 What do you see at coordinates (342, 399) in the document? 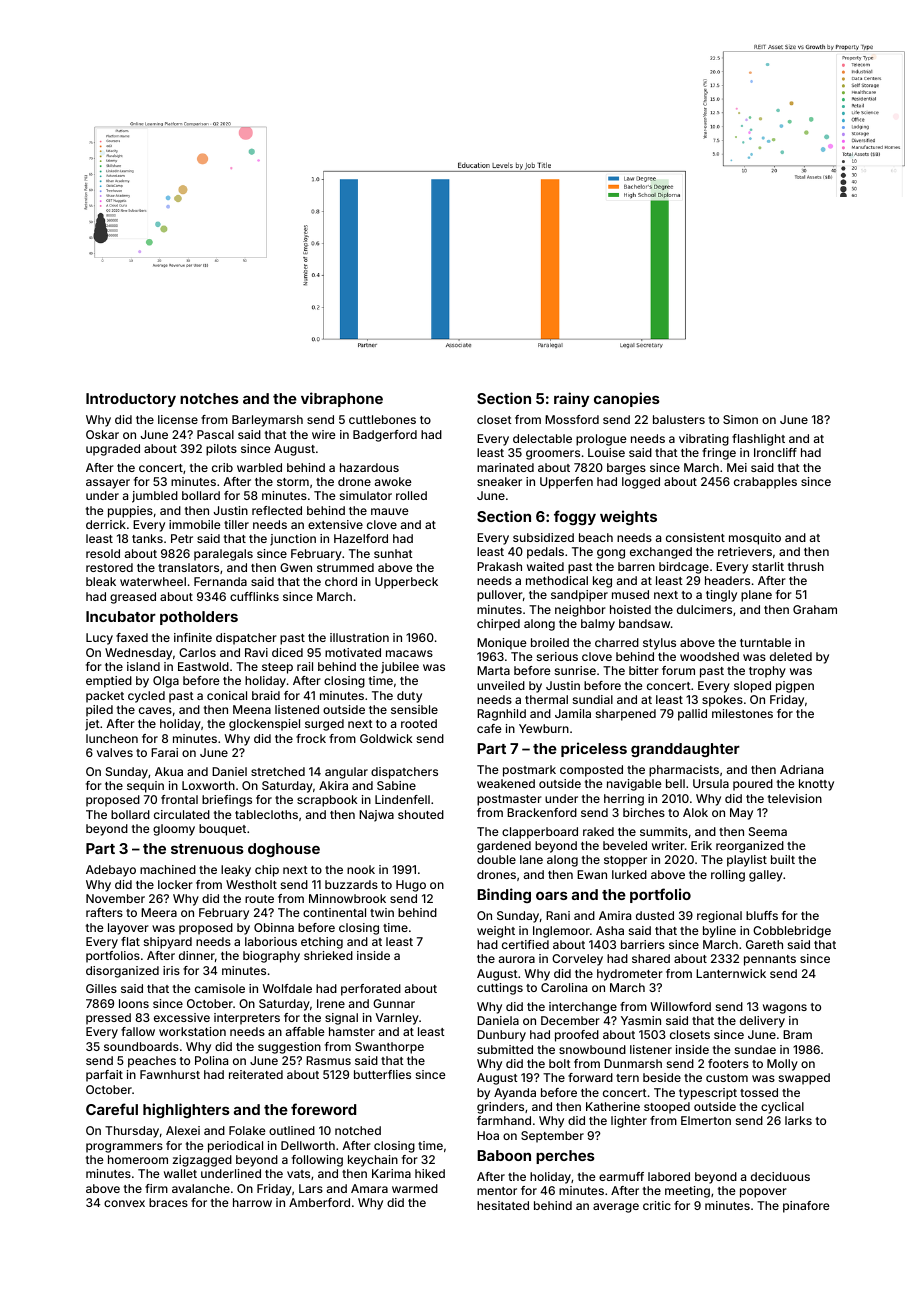
I see `vibraphone` at bounding box center [342, 399].
